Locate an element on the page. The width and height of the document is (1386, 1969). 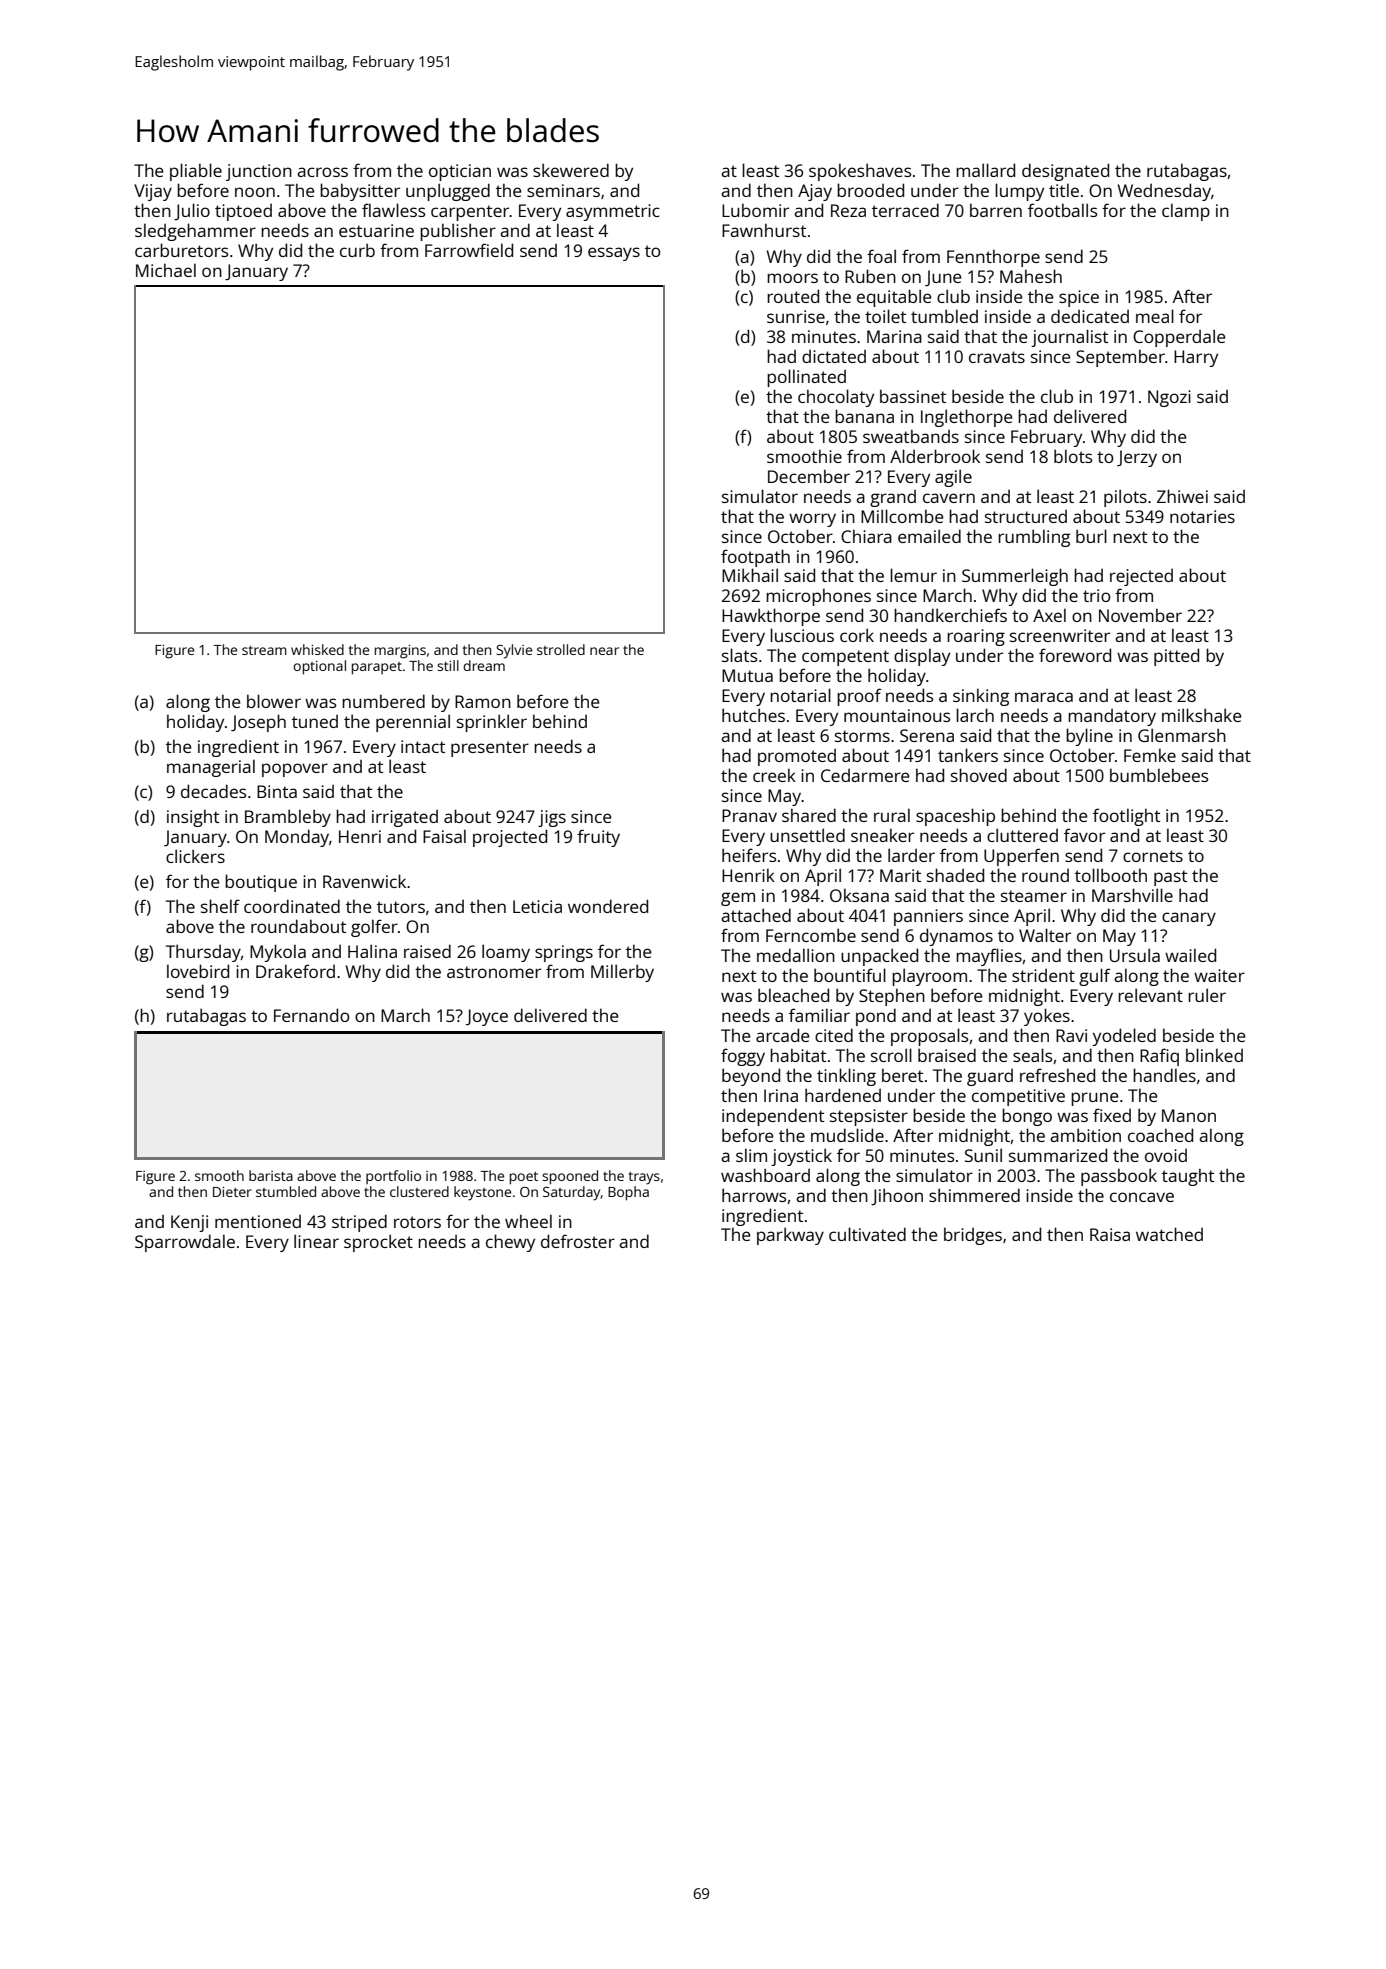
fruity is located at coordinates (598, 838).
